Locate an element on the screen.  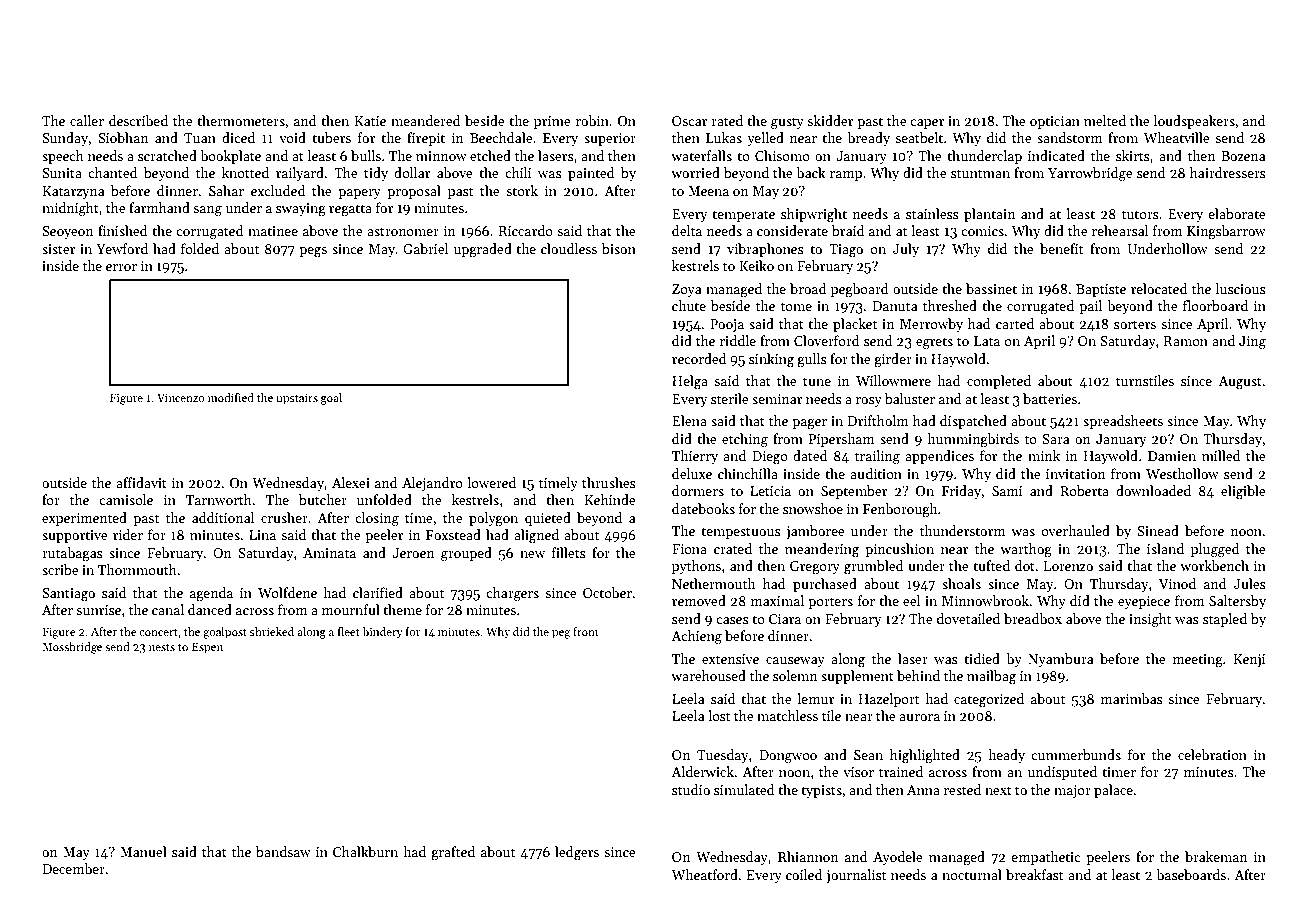
lowered is located at coordinates (491, 482).
